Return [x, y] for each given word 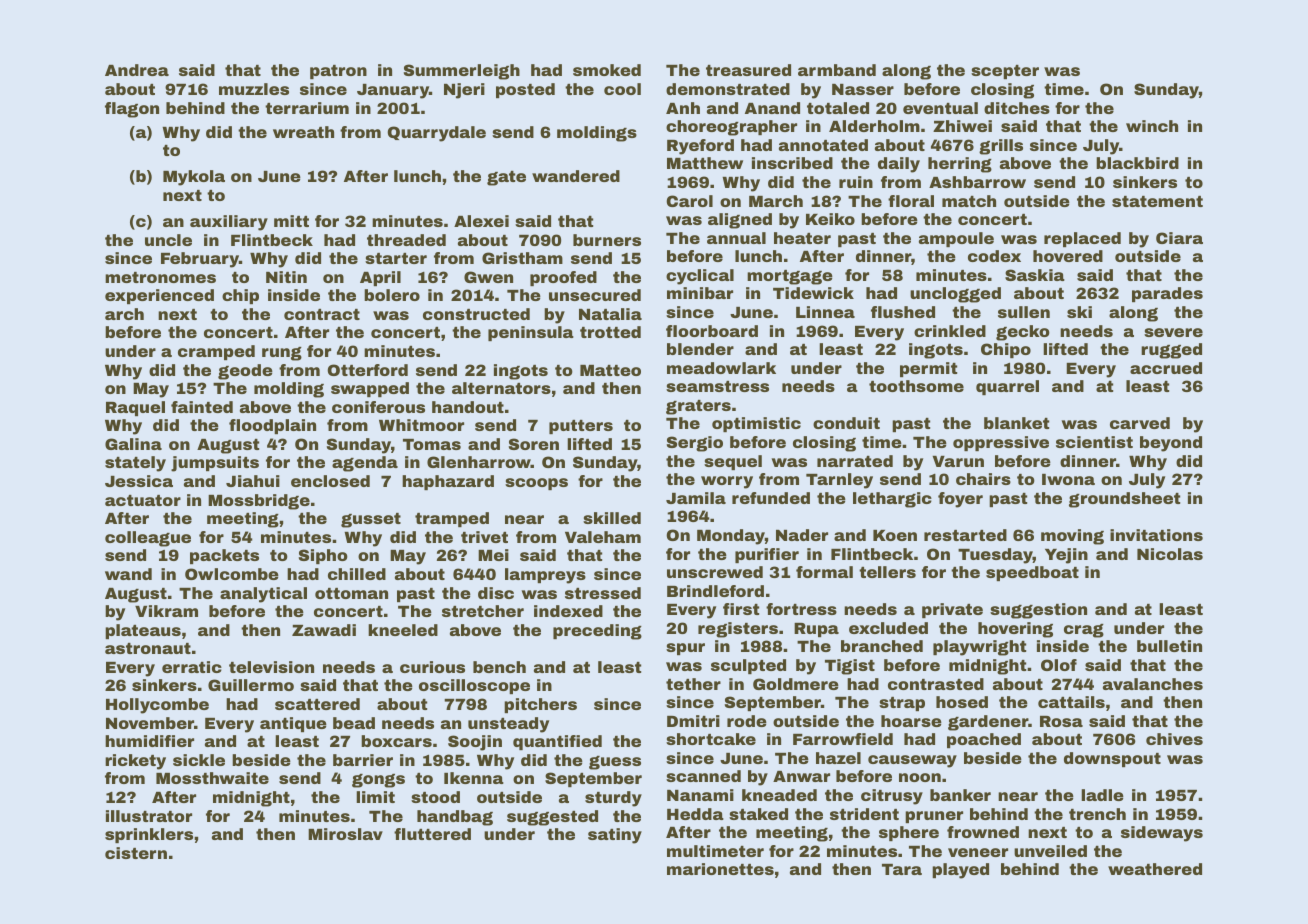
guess [615, 763]
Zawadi [324, 630]
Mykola [194, 178]
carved [1140, 423]
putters [581, 427]
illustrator [149, 816]
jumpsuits [215, 464]
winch [1152, 126]
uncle [168, 240]
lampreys [545, 576]
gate [506, 178]
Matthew [705, 163]
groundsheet [1124, 500]
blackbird [1137, 163]
